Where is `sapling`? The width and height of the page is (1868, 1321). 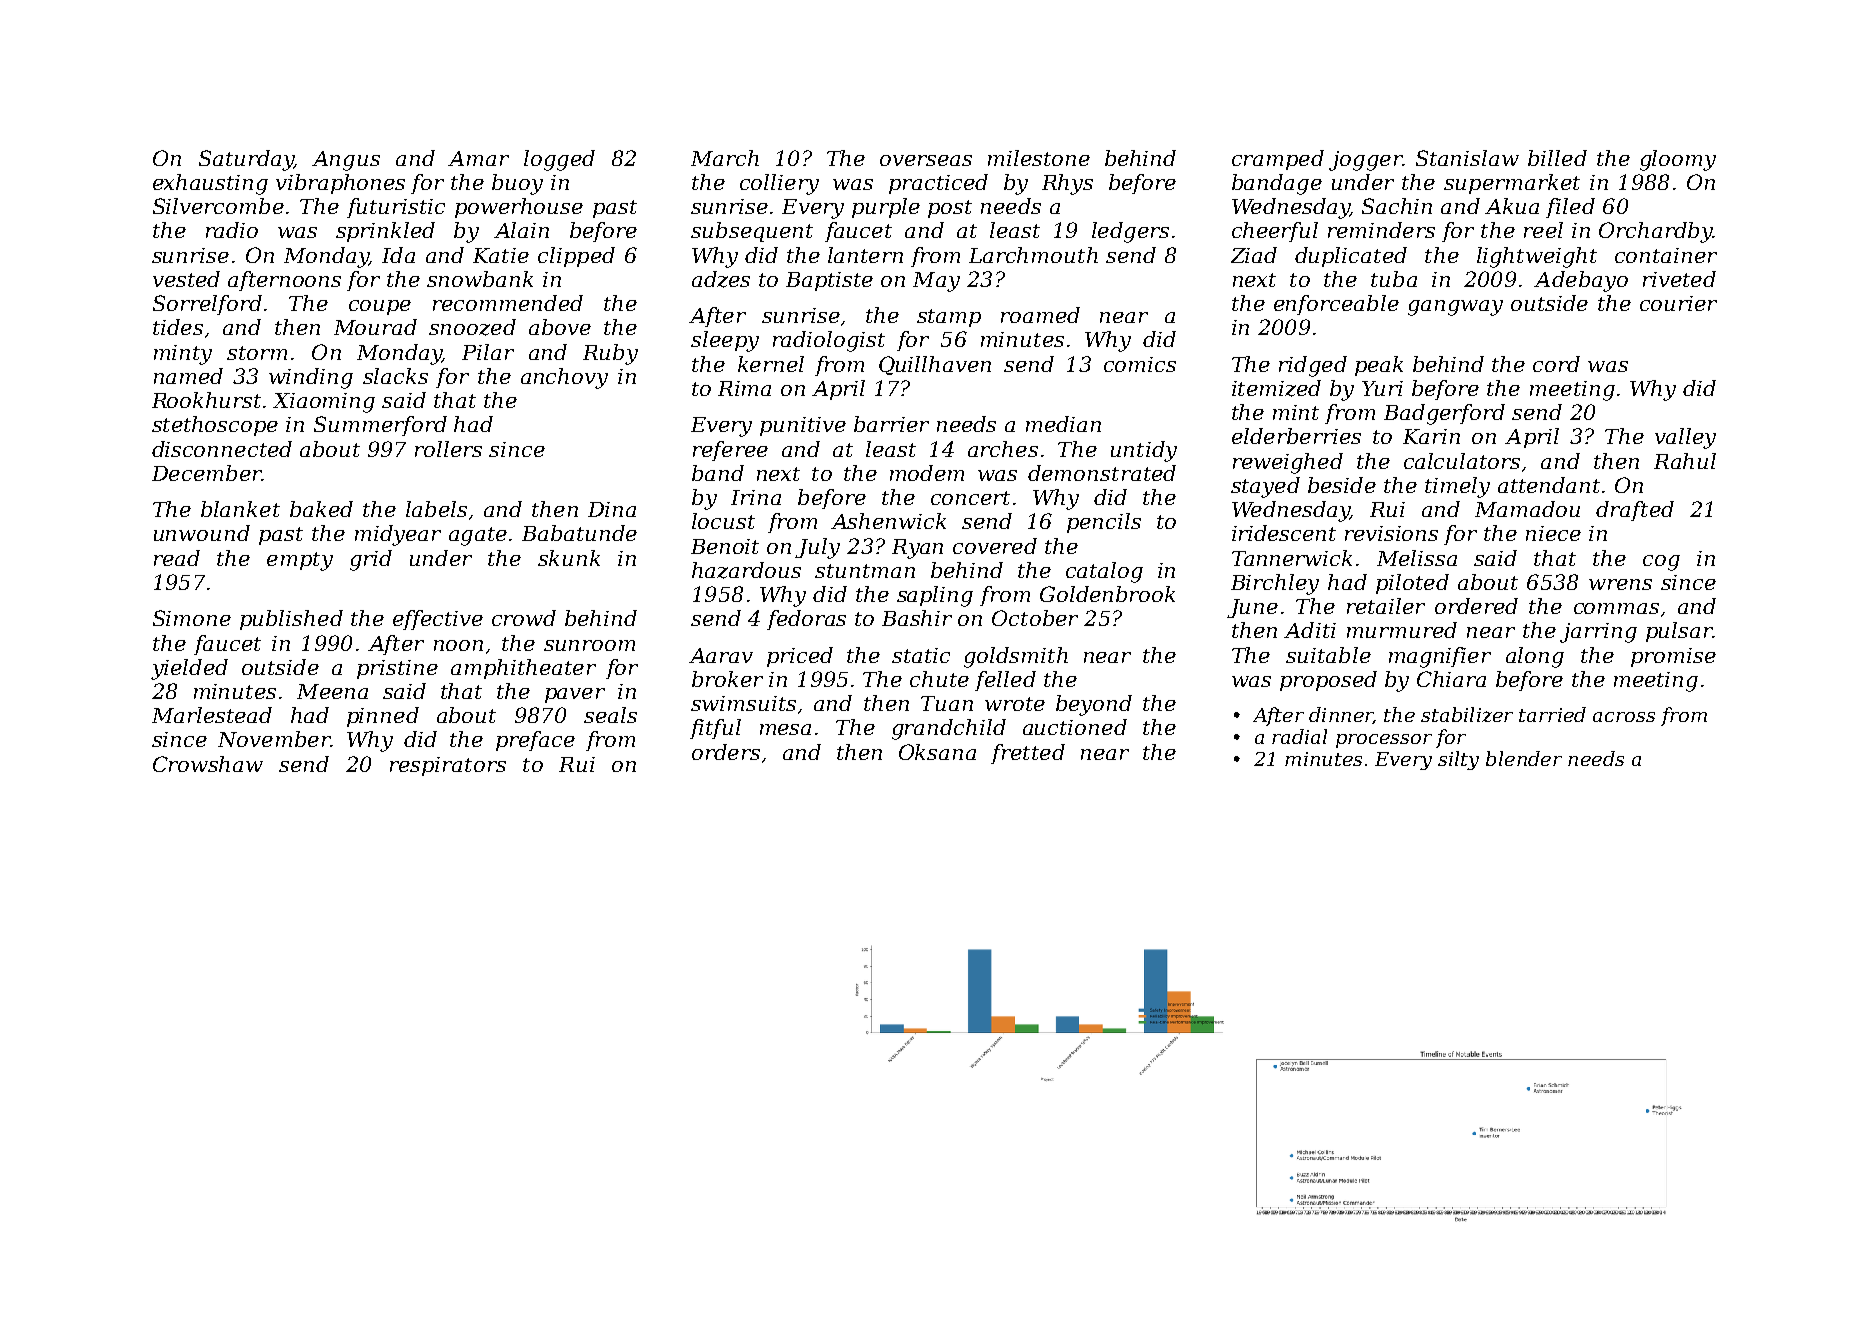
sapling is located at coordinates (935, 596).
